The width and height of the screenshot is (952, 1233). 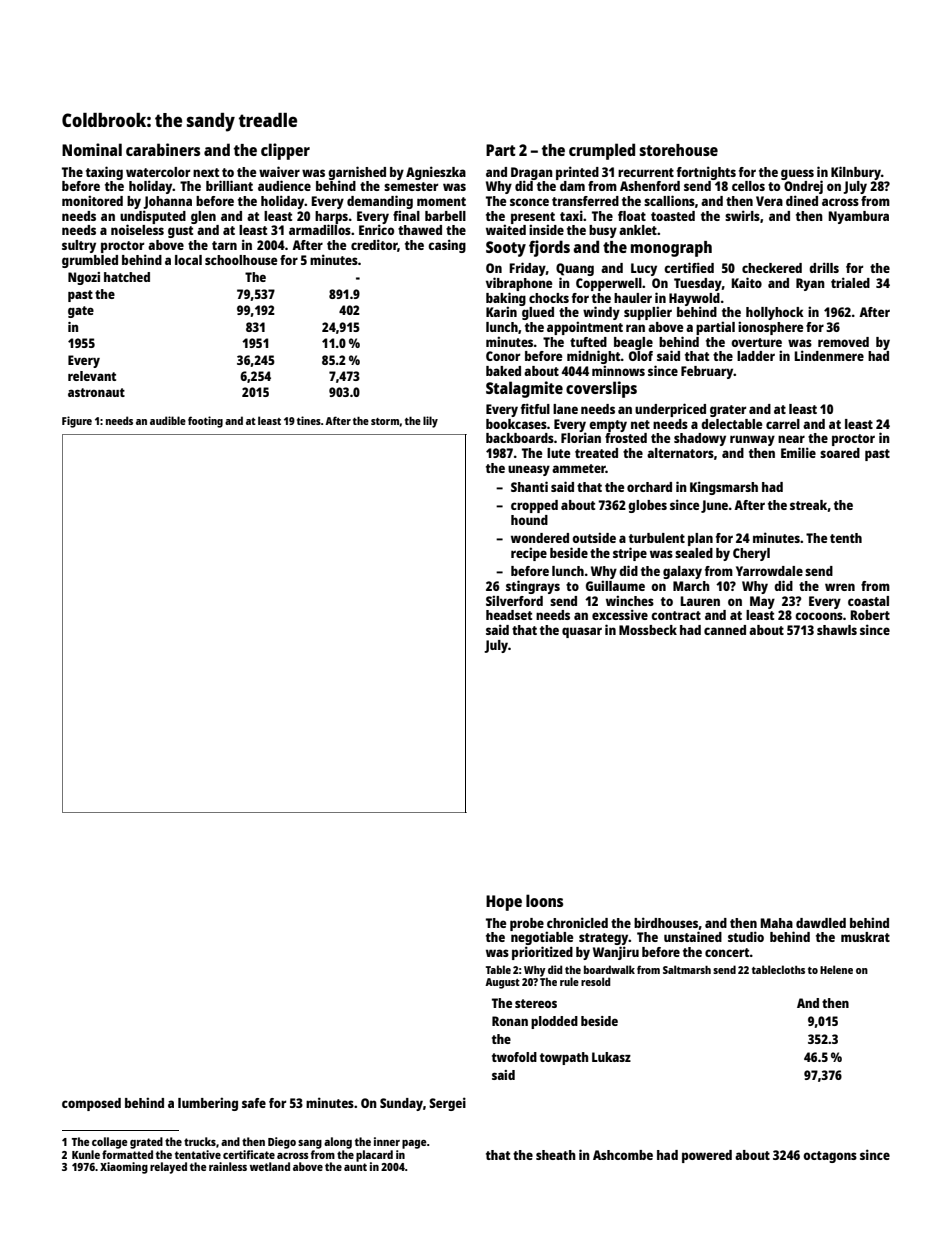 What do you see at coordinates (821, 923) in the screenshot?
I see `dawdled` at bounding box center [821, 923].
